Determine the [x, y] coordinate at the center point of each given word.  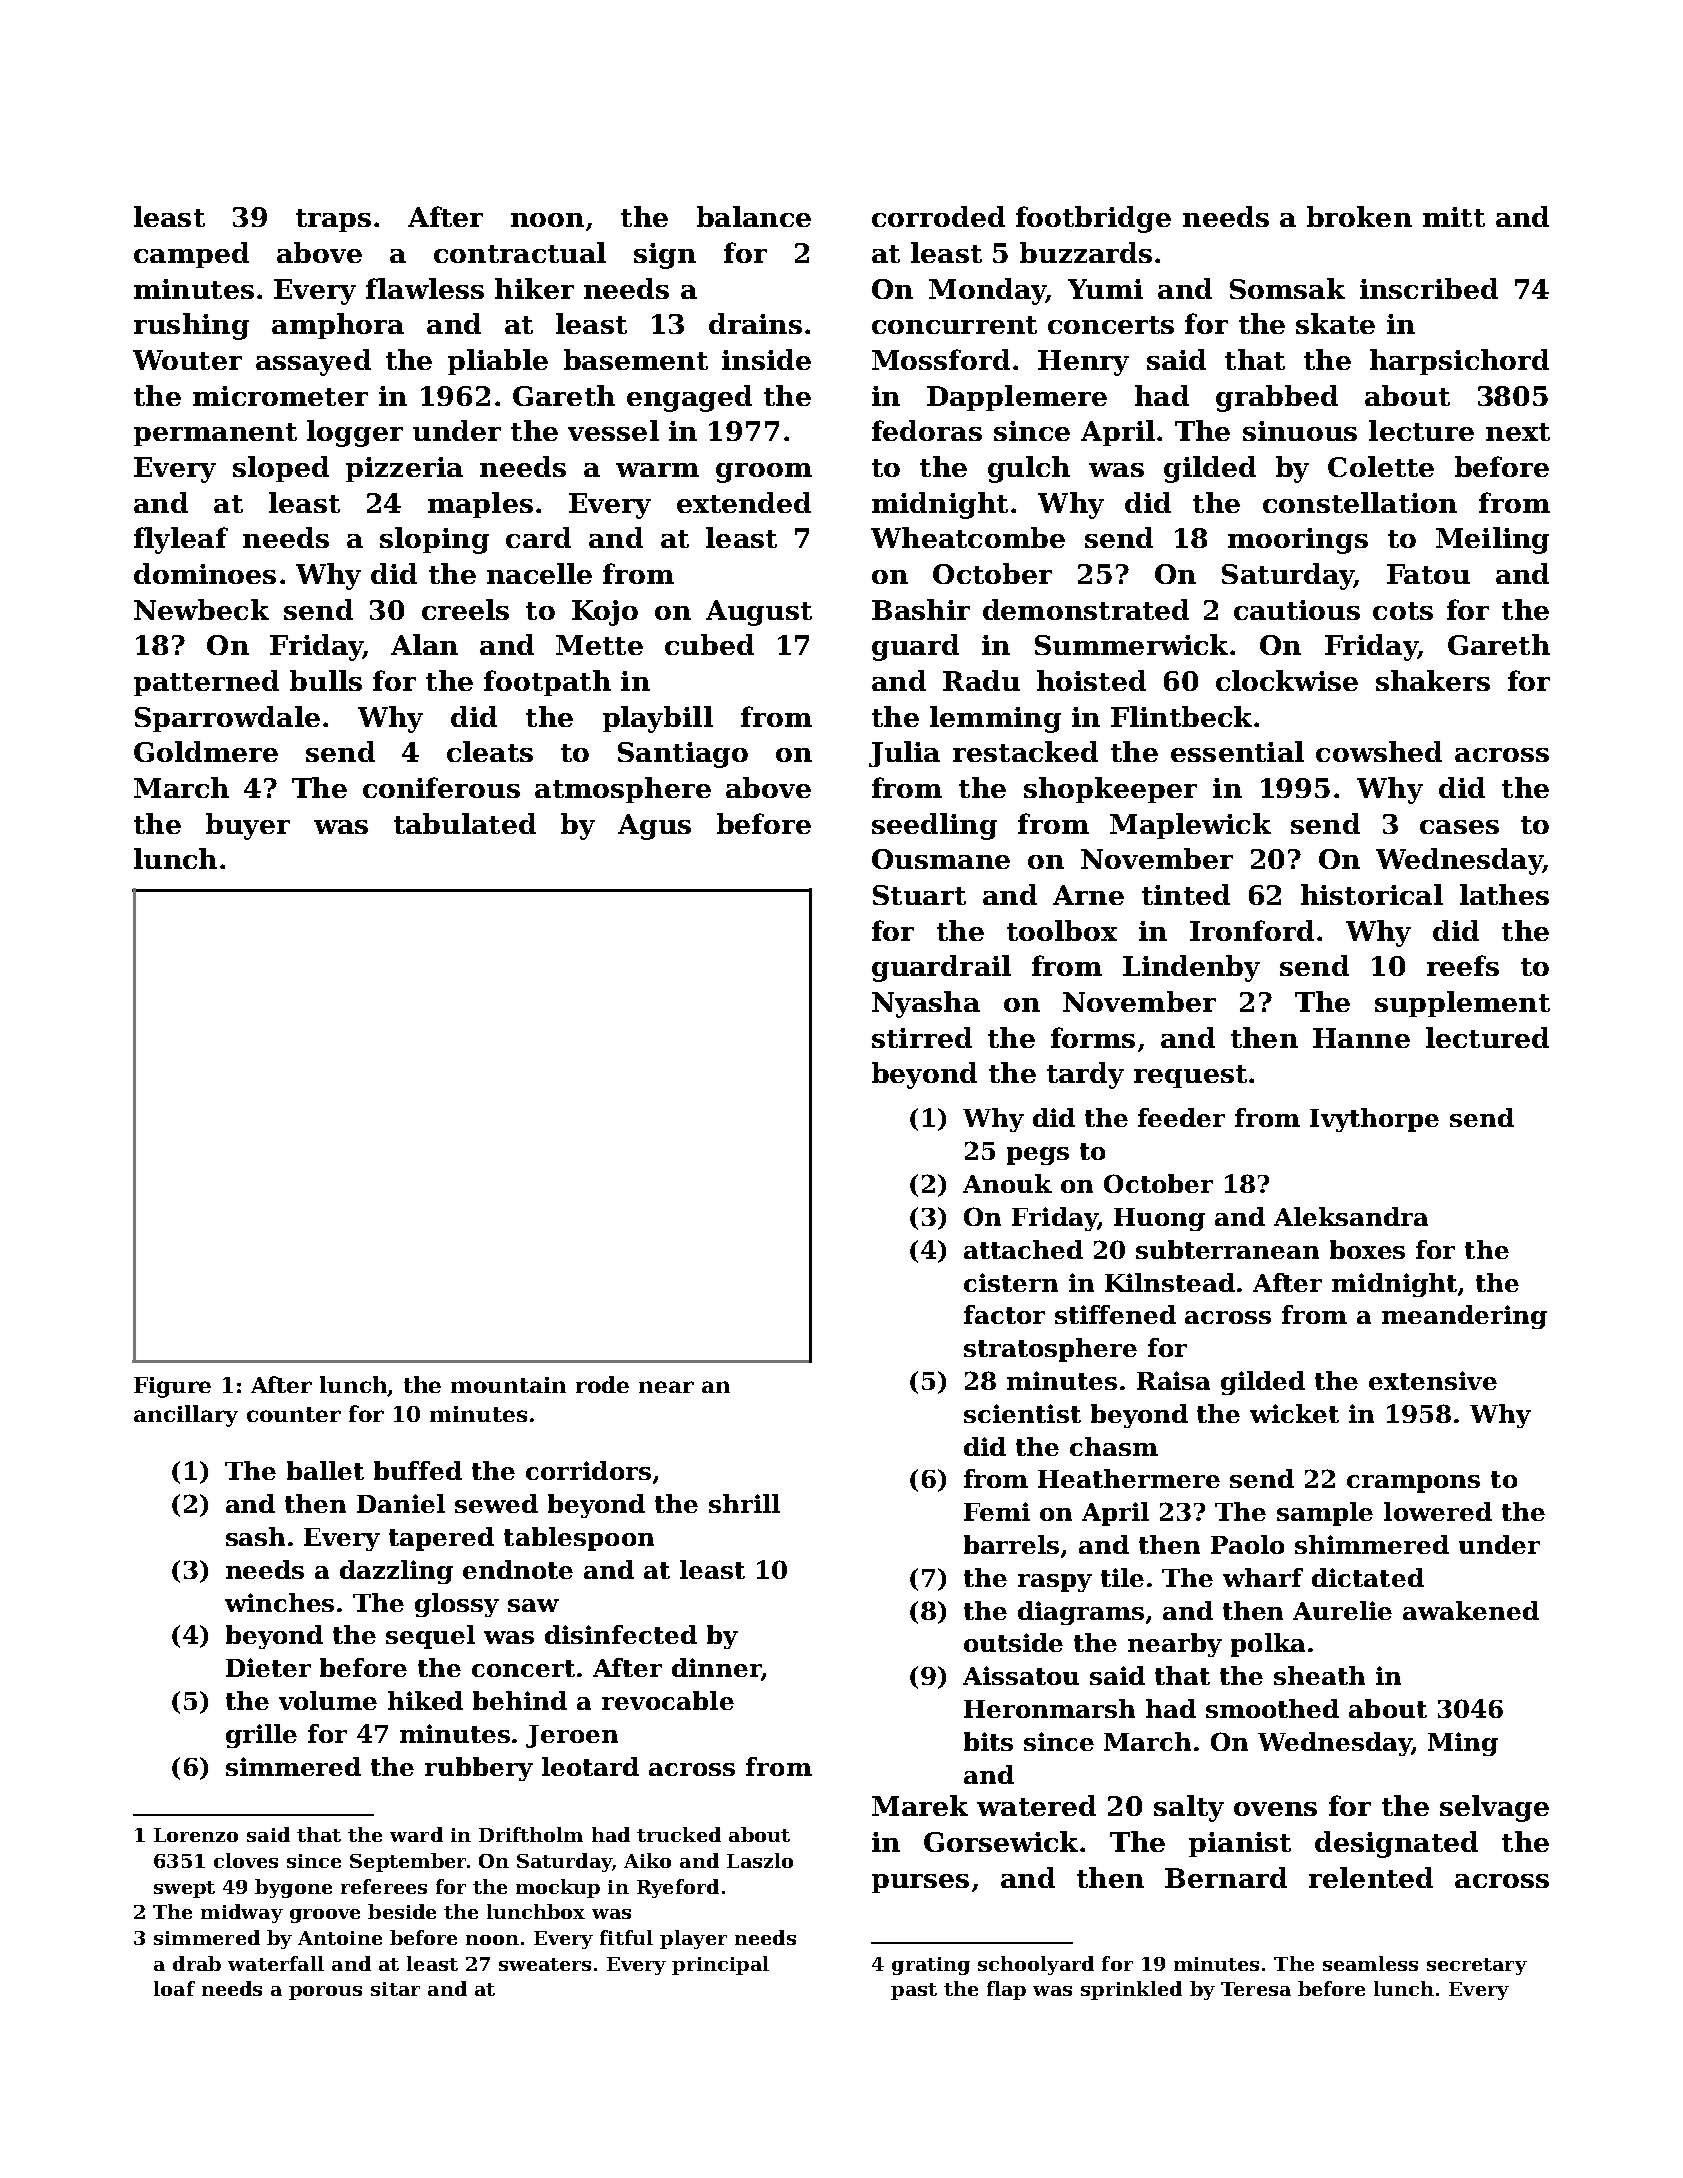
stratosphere [1050, 1350]
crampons [1413, 1484]
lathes [1504, 894]
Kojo [605, 613]
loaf [174, 1988]
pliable [498, 362]
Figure [172, 1387]
